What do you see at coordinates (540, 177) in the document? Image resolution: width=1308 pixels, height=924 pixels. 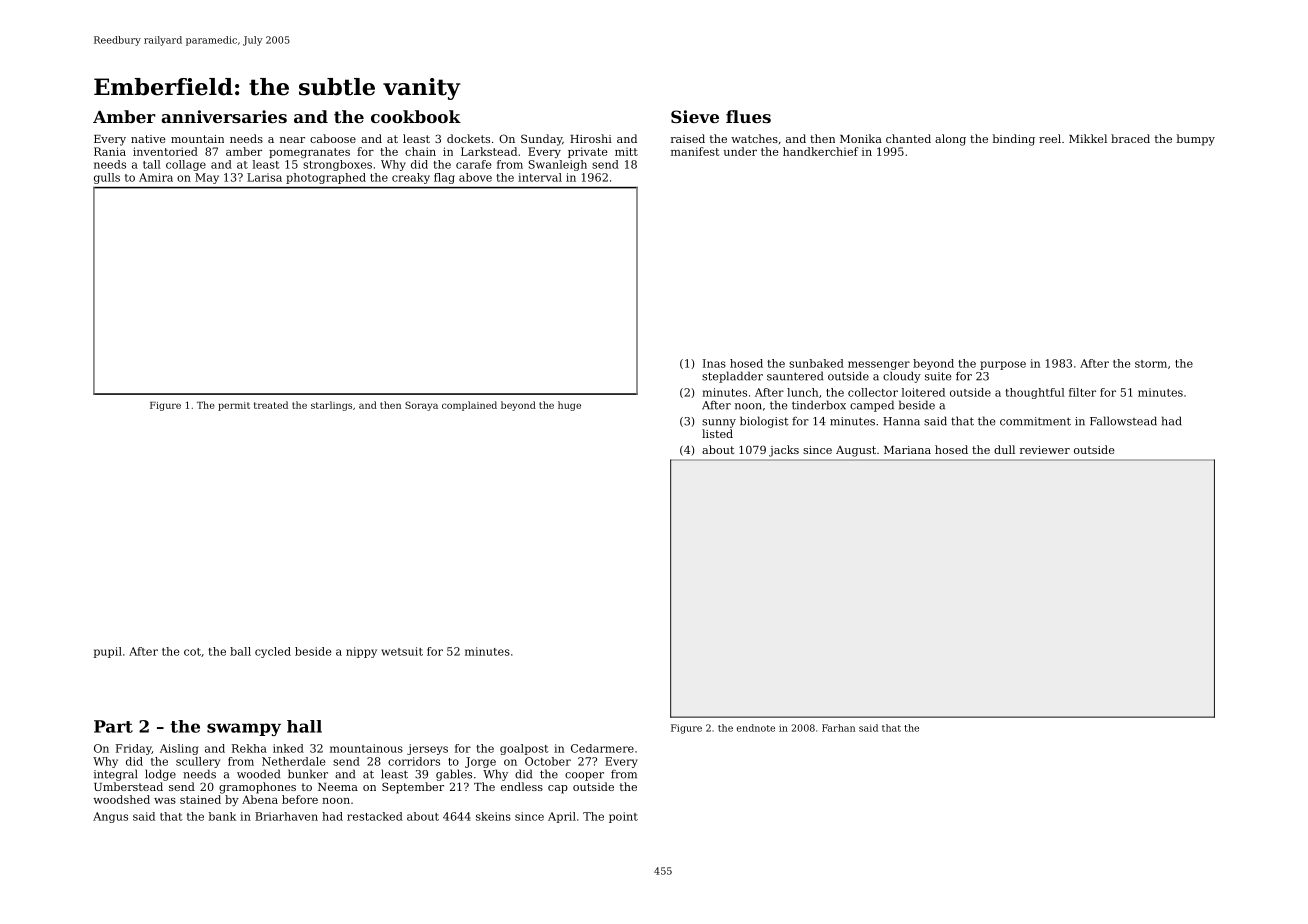 I see `interval` at bounding box center [540, 177].
